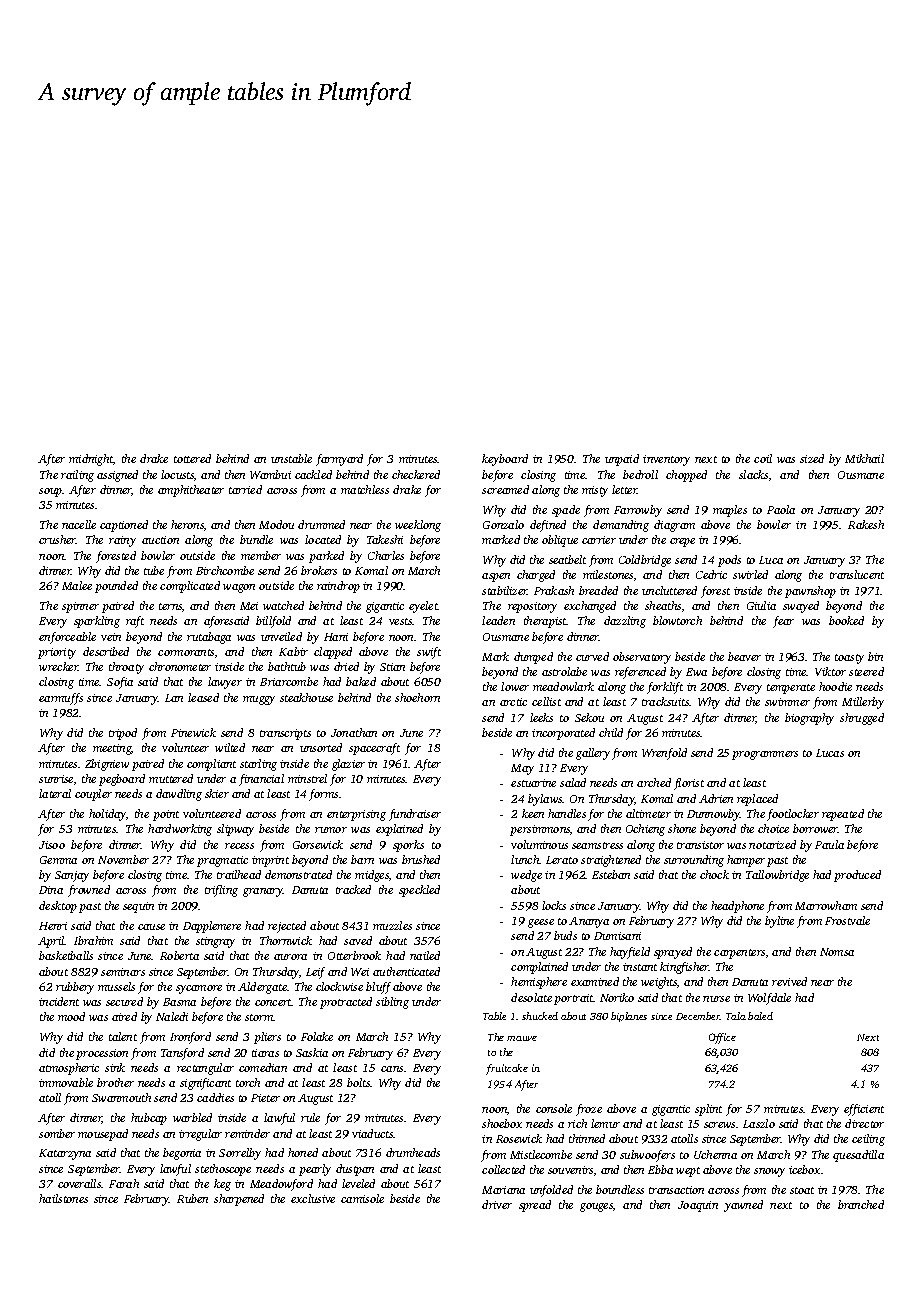 This image has width=924, height=1308. I want to click on Jisoo, so click(52, 845).
